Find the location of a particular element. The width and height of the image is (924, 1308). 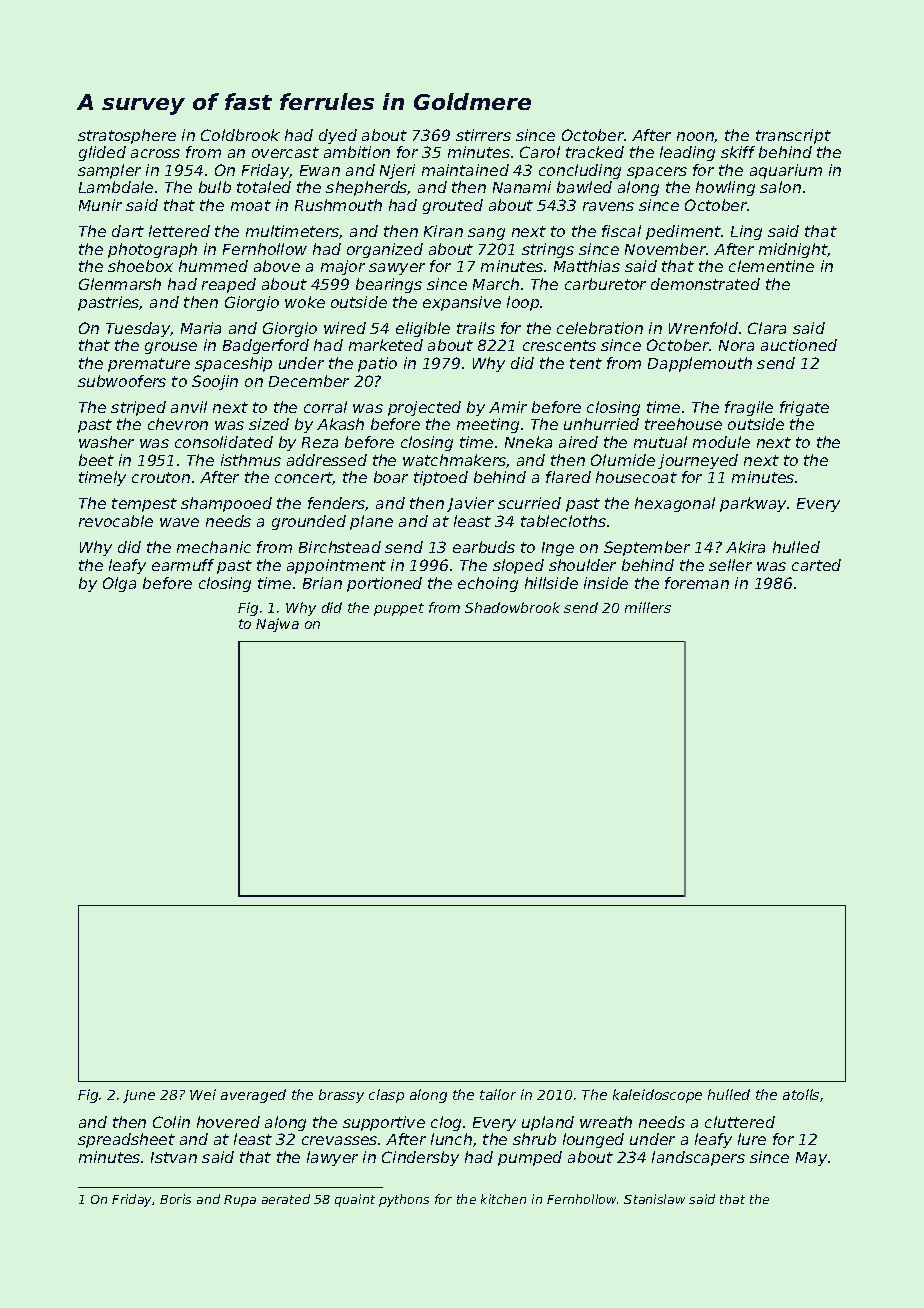

atolls is located at coordinates (801, 1094).
